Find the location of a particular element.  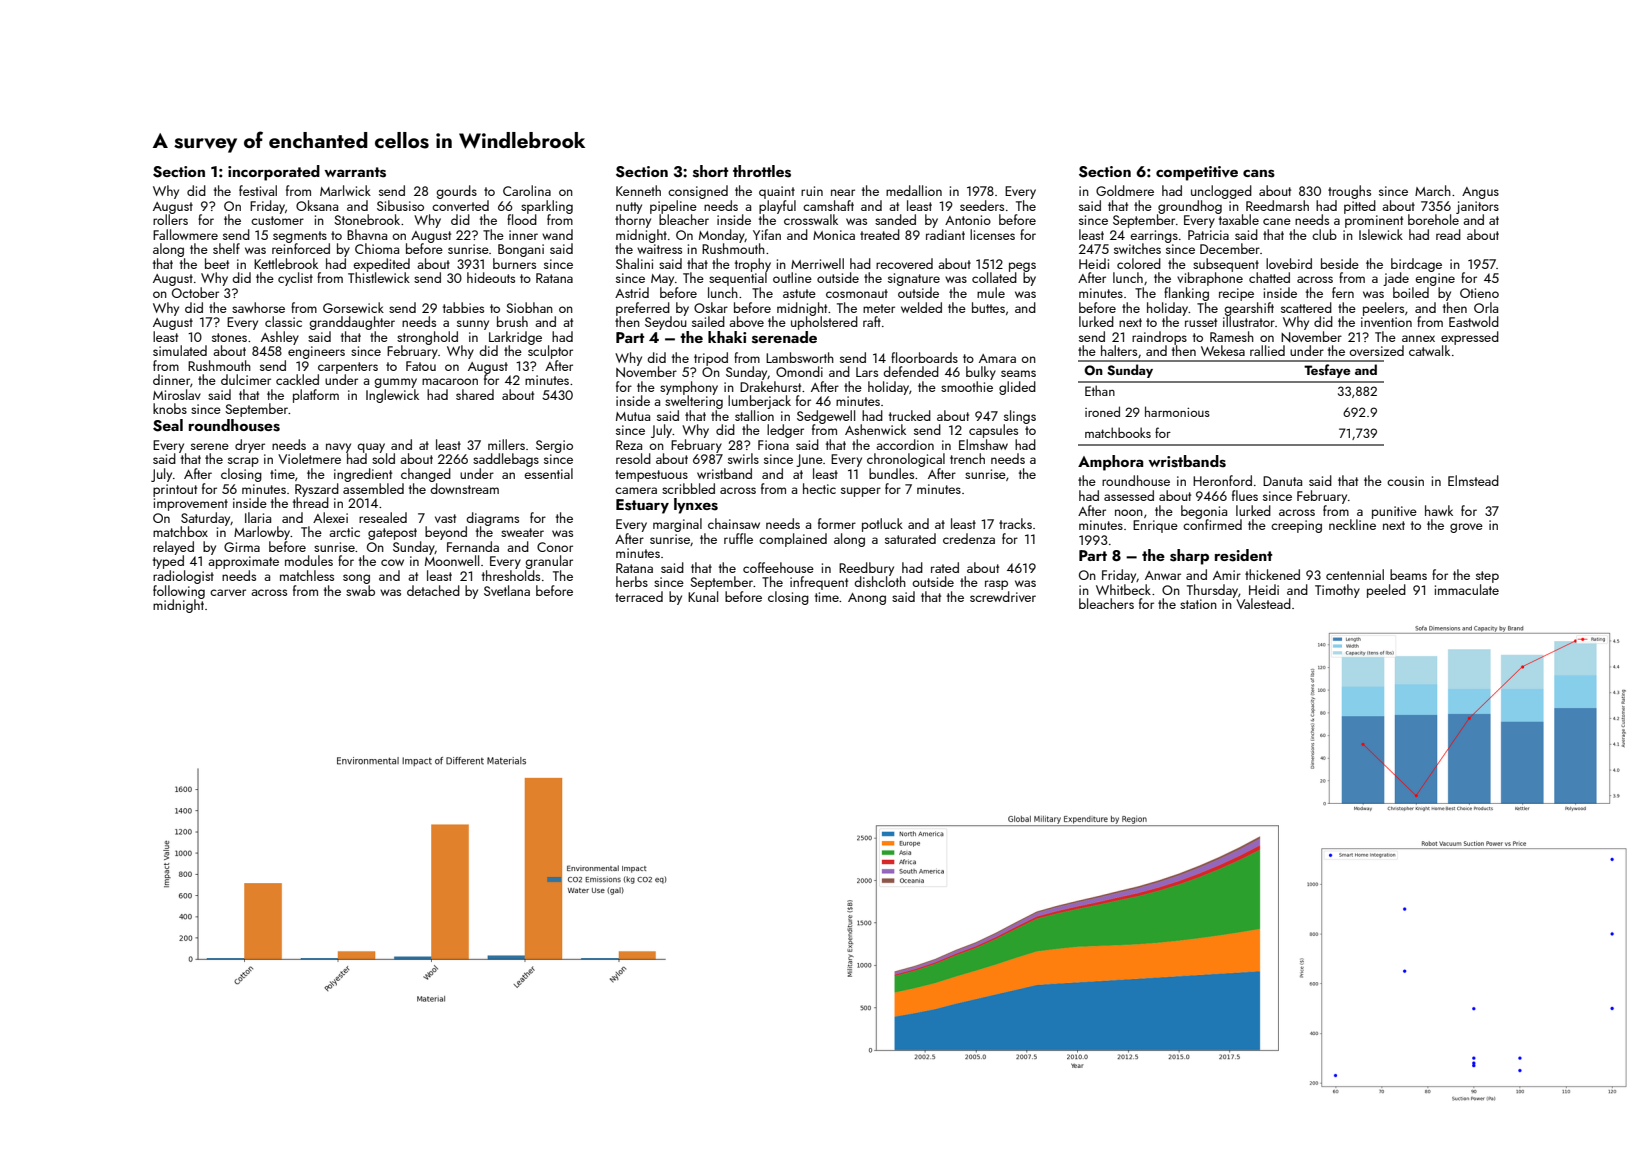

beyond is located at coordinates (446, 533).
